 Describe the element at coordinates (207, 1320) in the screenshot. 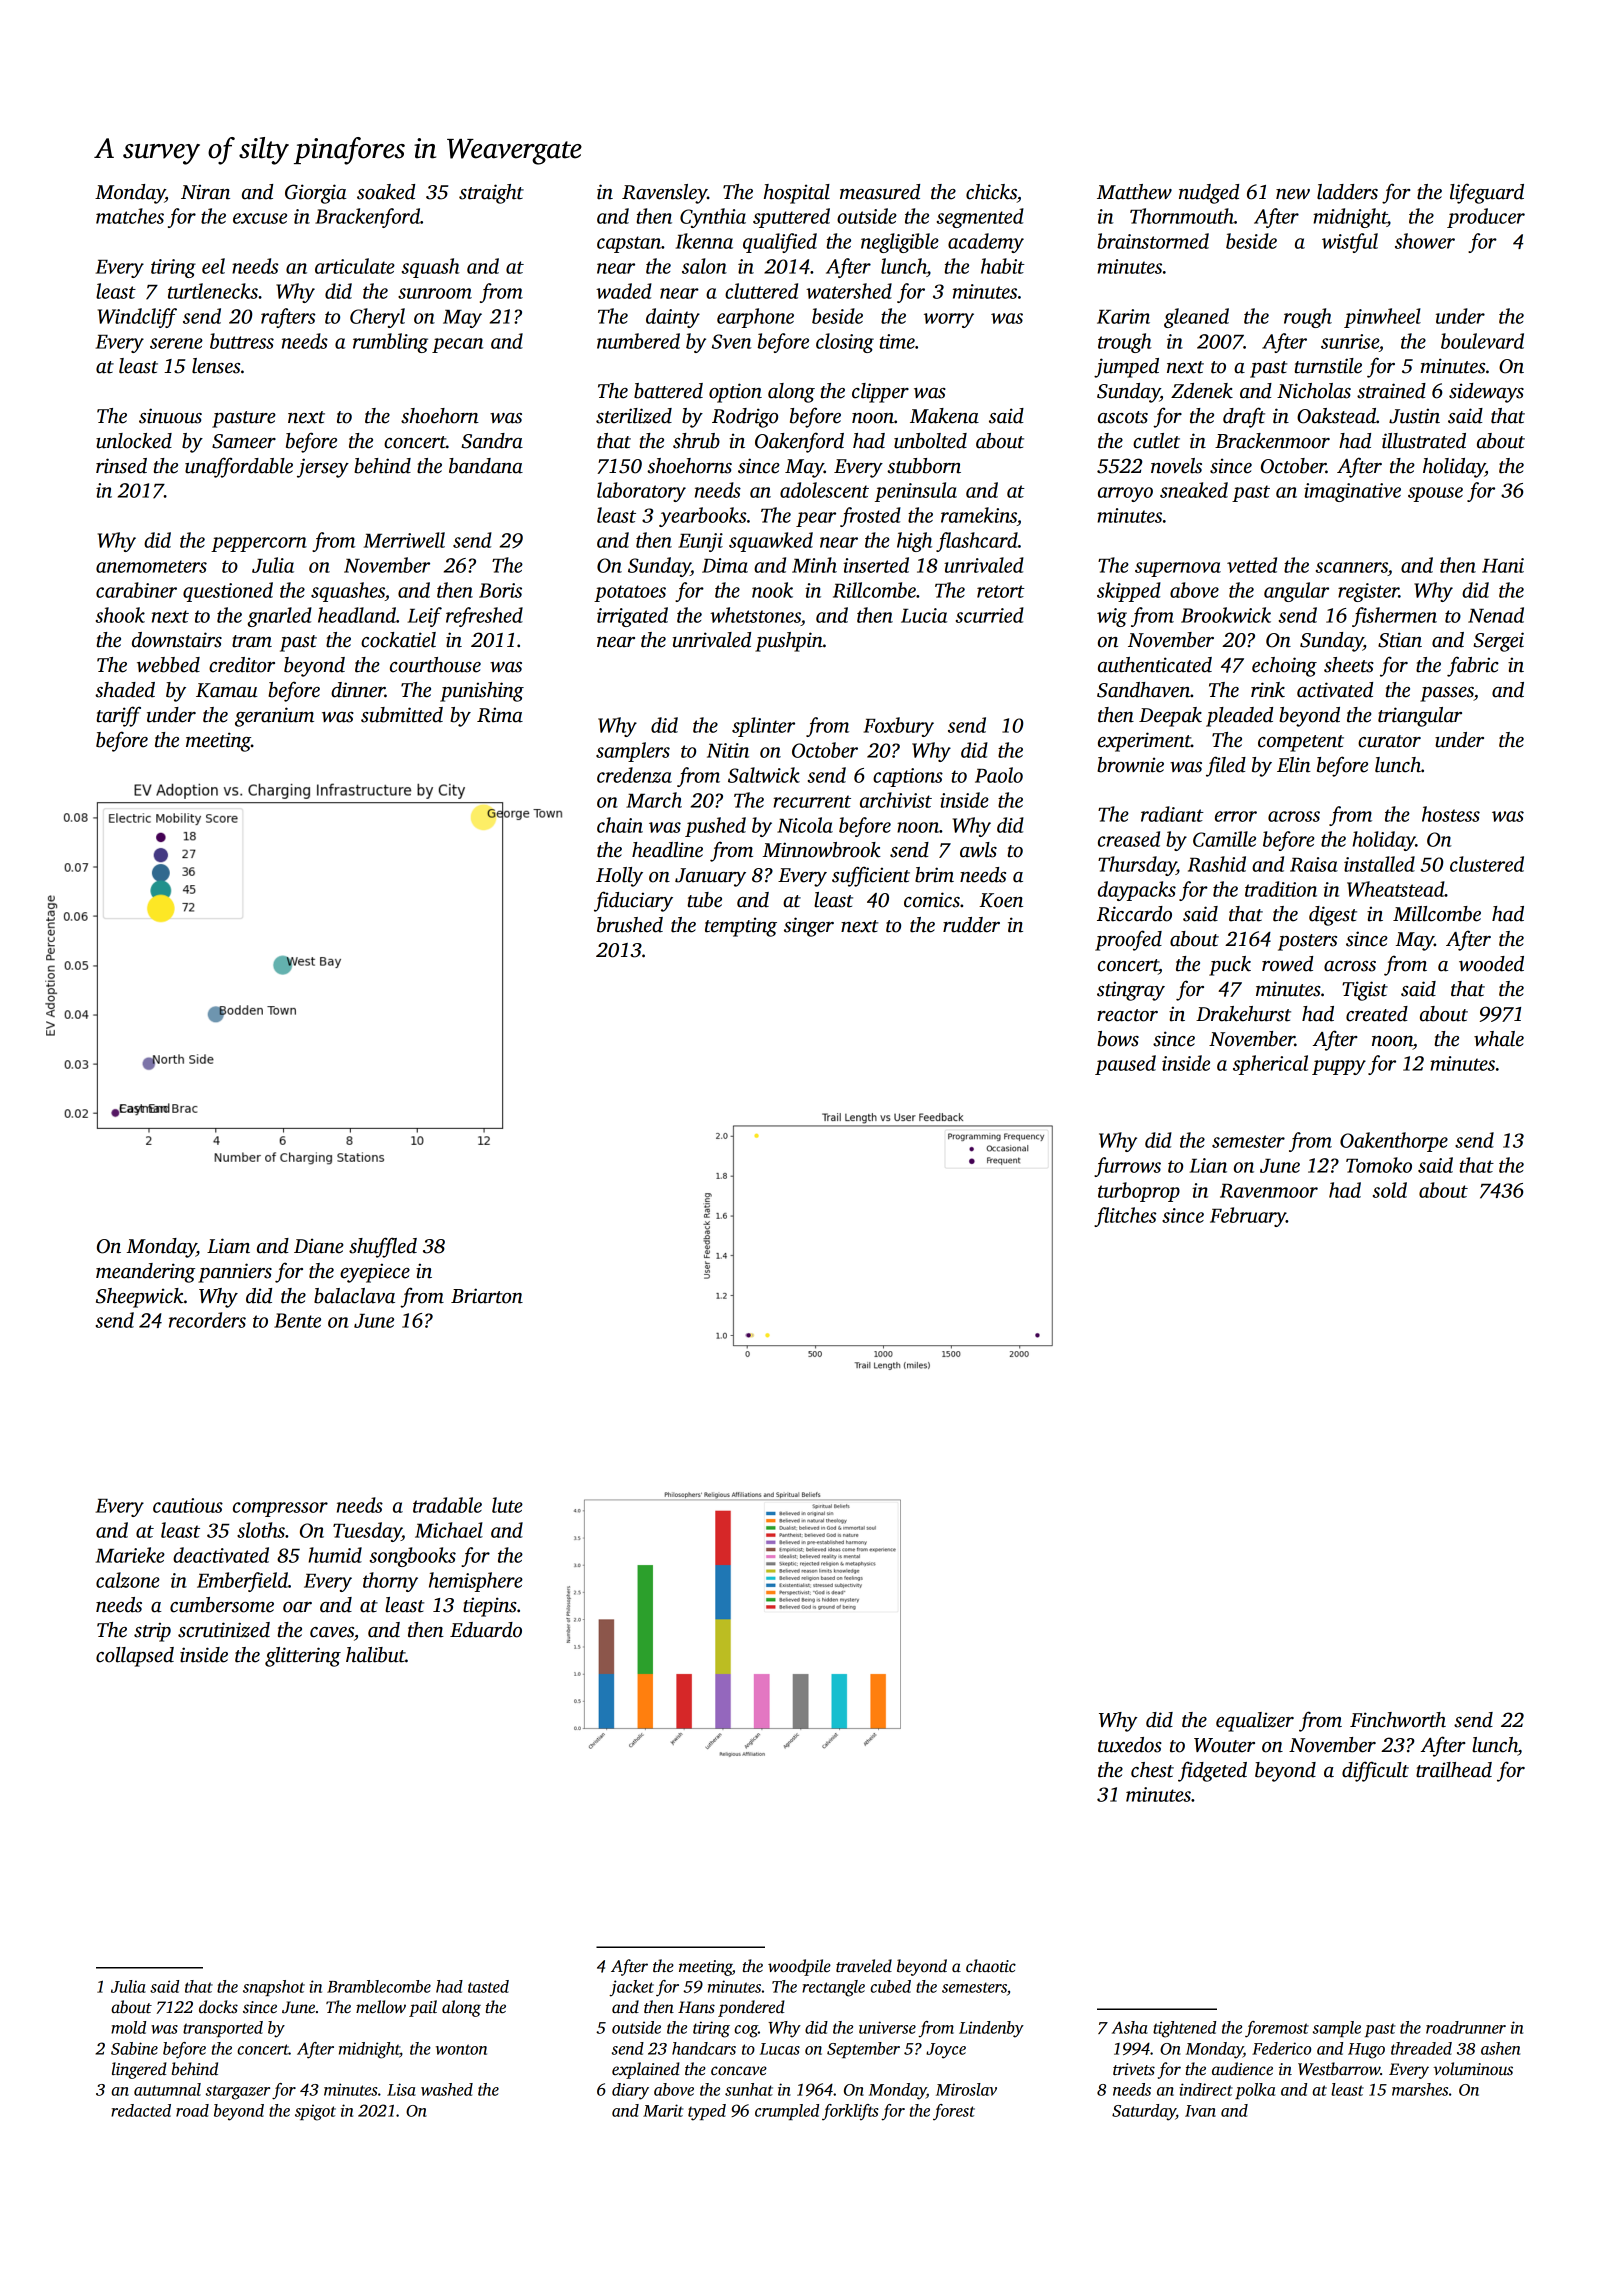

I see `recorders` at that location.
